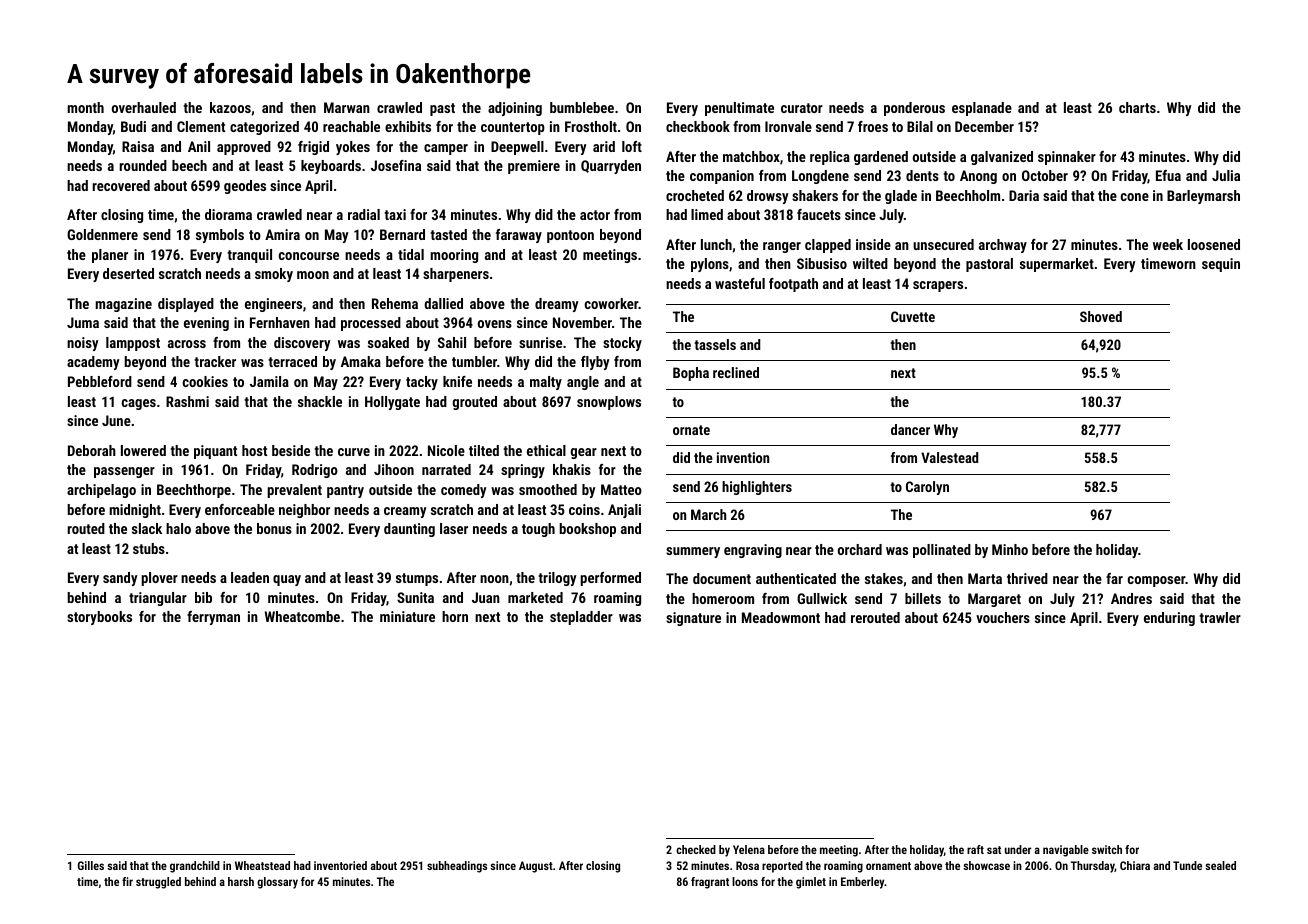 This image has height=924, width=1308. What do you see at coordinates (986, 865) in the image?
I see `showcase` at bounding box center [986, 865].
